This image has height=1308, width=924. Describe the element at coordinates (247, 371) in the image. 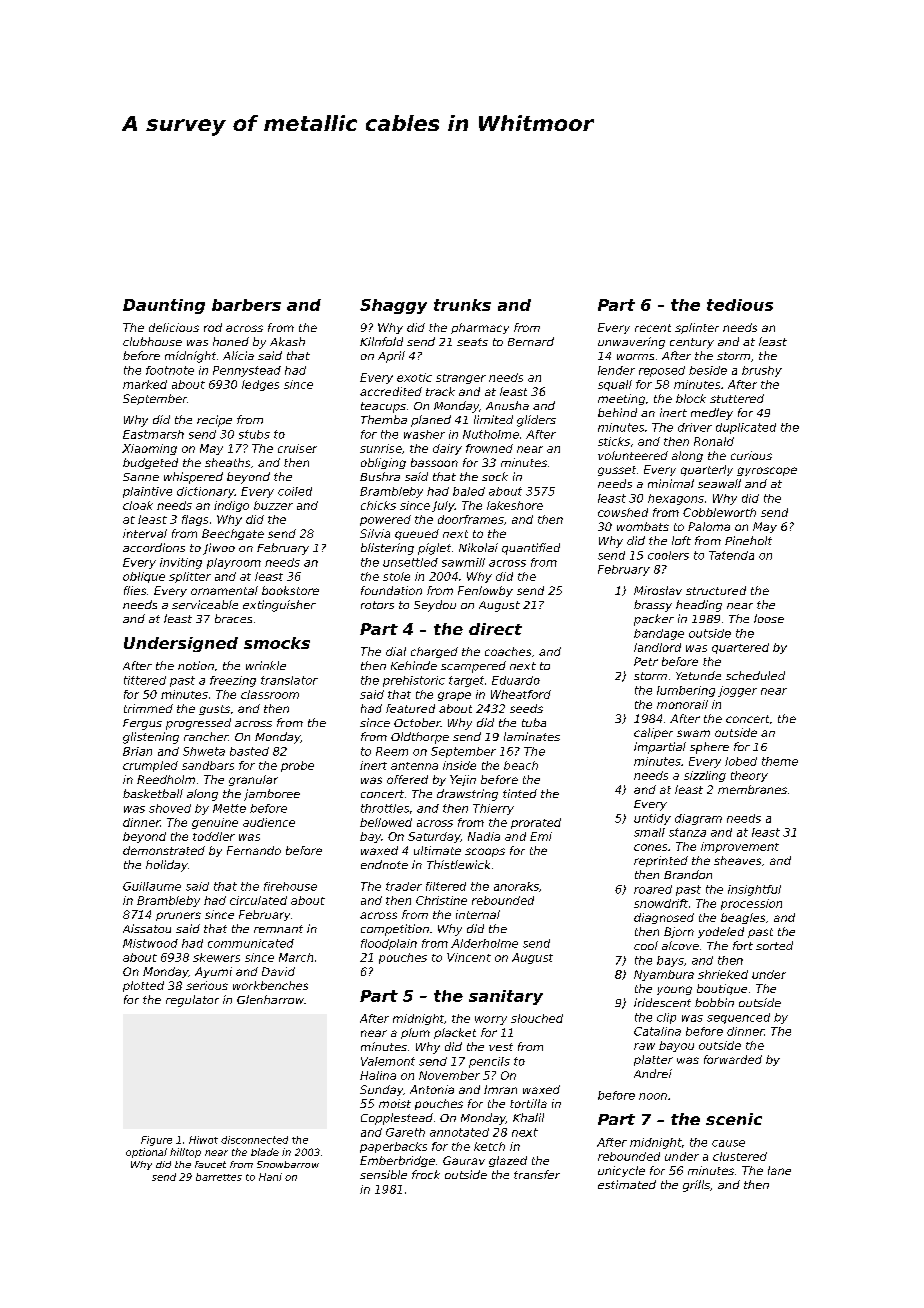

I see `Pennystead` at that location.
